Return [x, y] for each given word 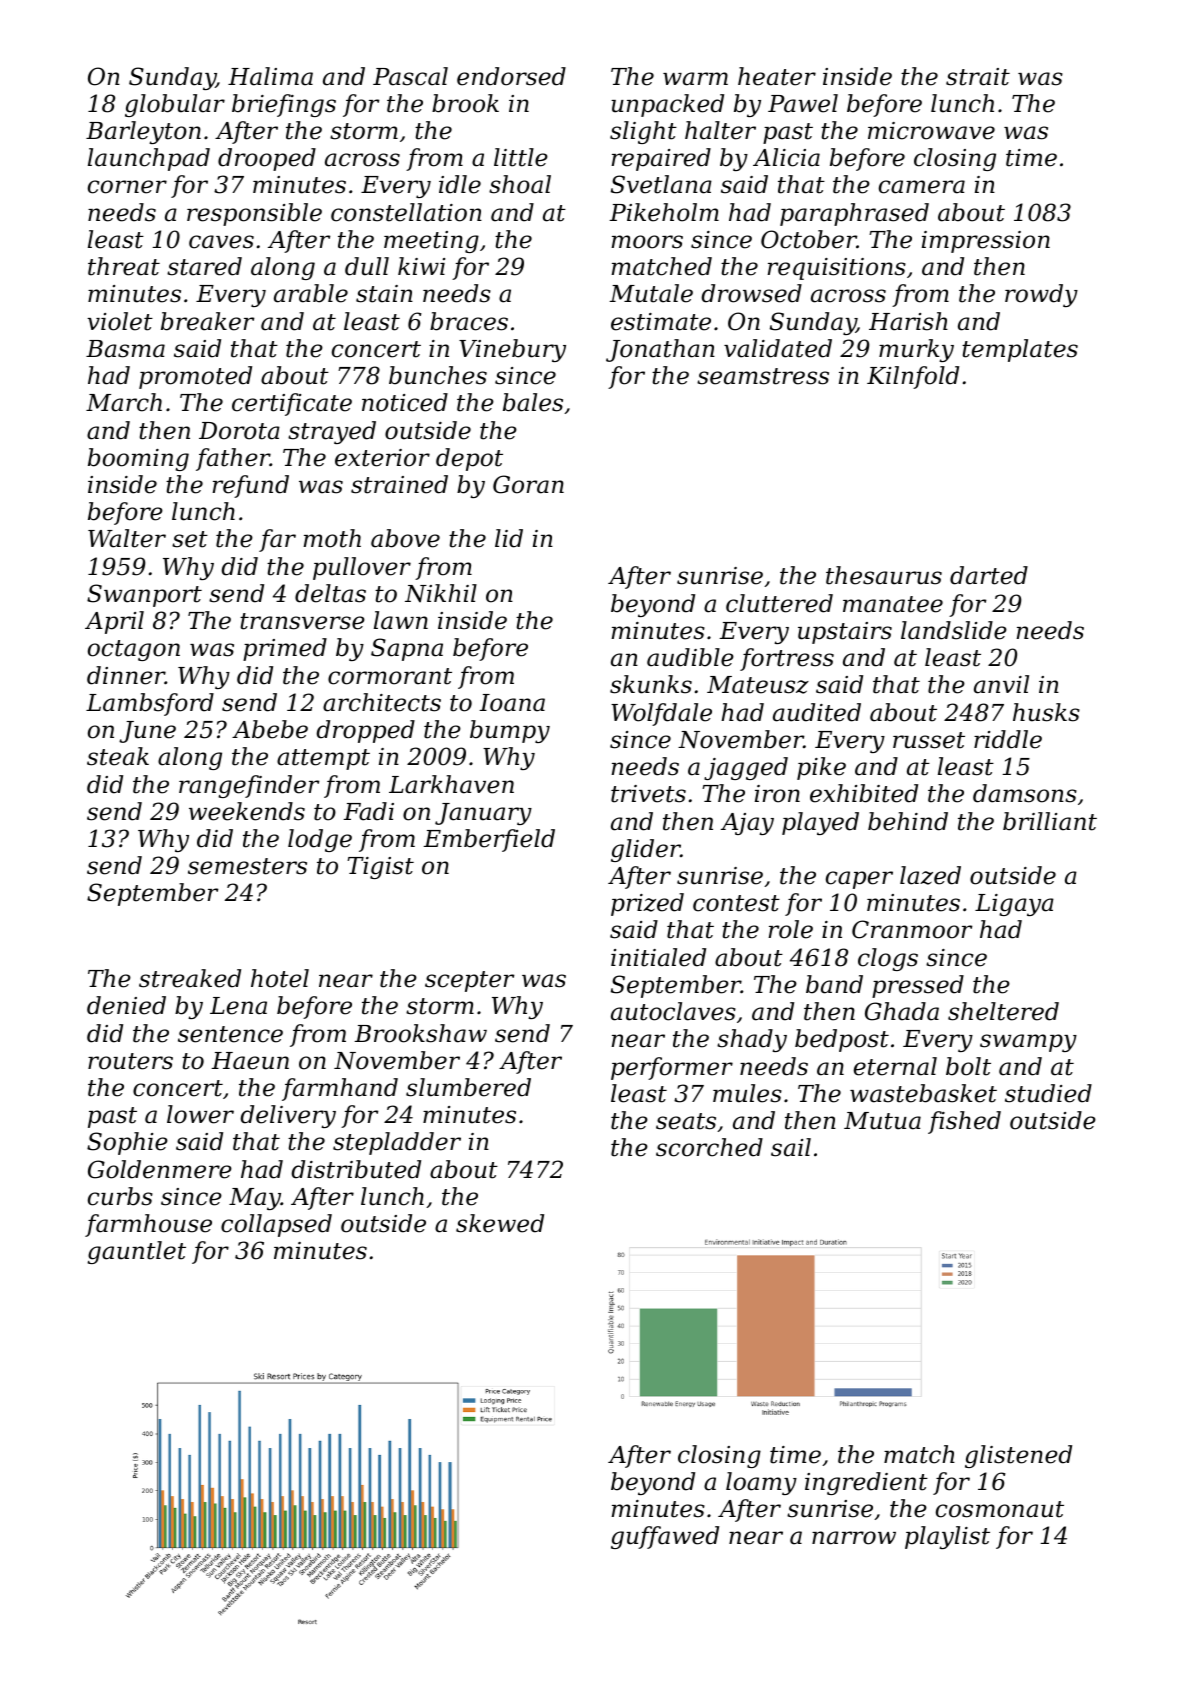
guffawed [665, 1537]
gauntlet [136, 1252]
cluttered [779, 603]
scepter [469, 981]
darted [989, 575]
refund [251, 486]
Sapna [407, 649]
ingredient [866, 1483]
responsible [254, 214]
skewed [500, 1223]
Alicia [786, 157]
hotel [280, 978]
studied [1048, 1093]
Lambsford [150, 704]
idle [460, 184]
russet [929, 740]
